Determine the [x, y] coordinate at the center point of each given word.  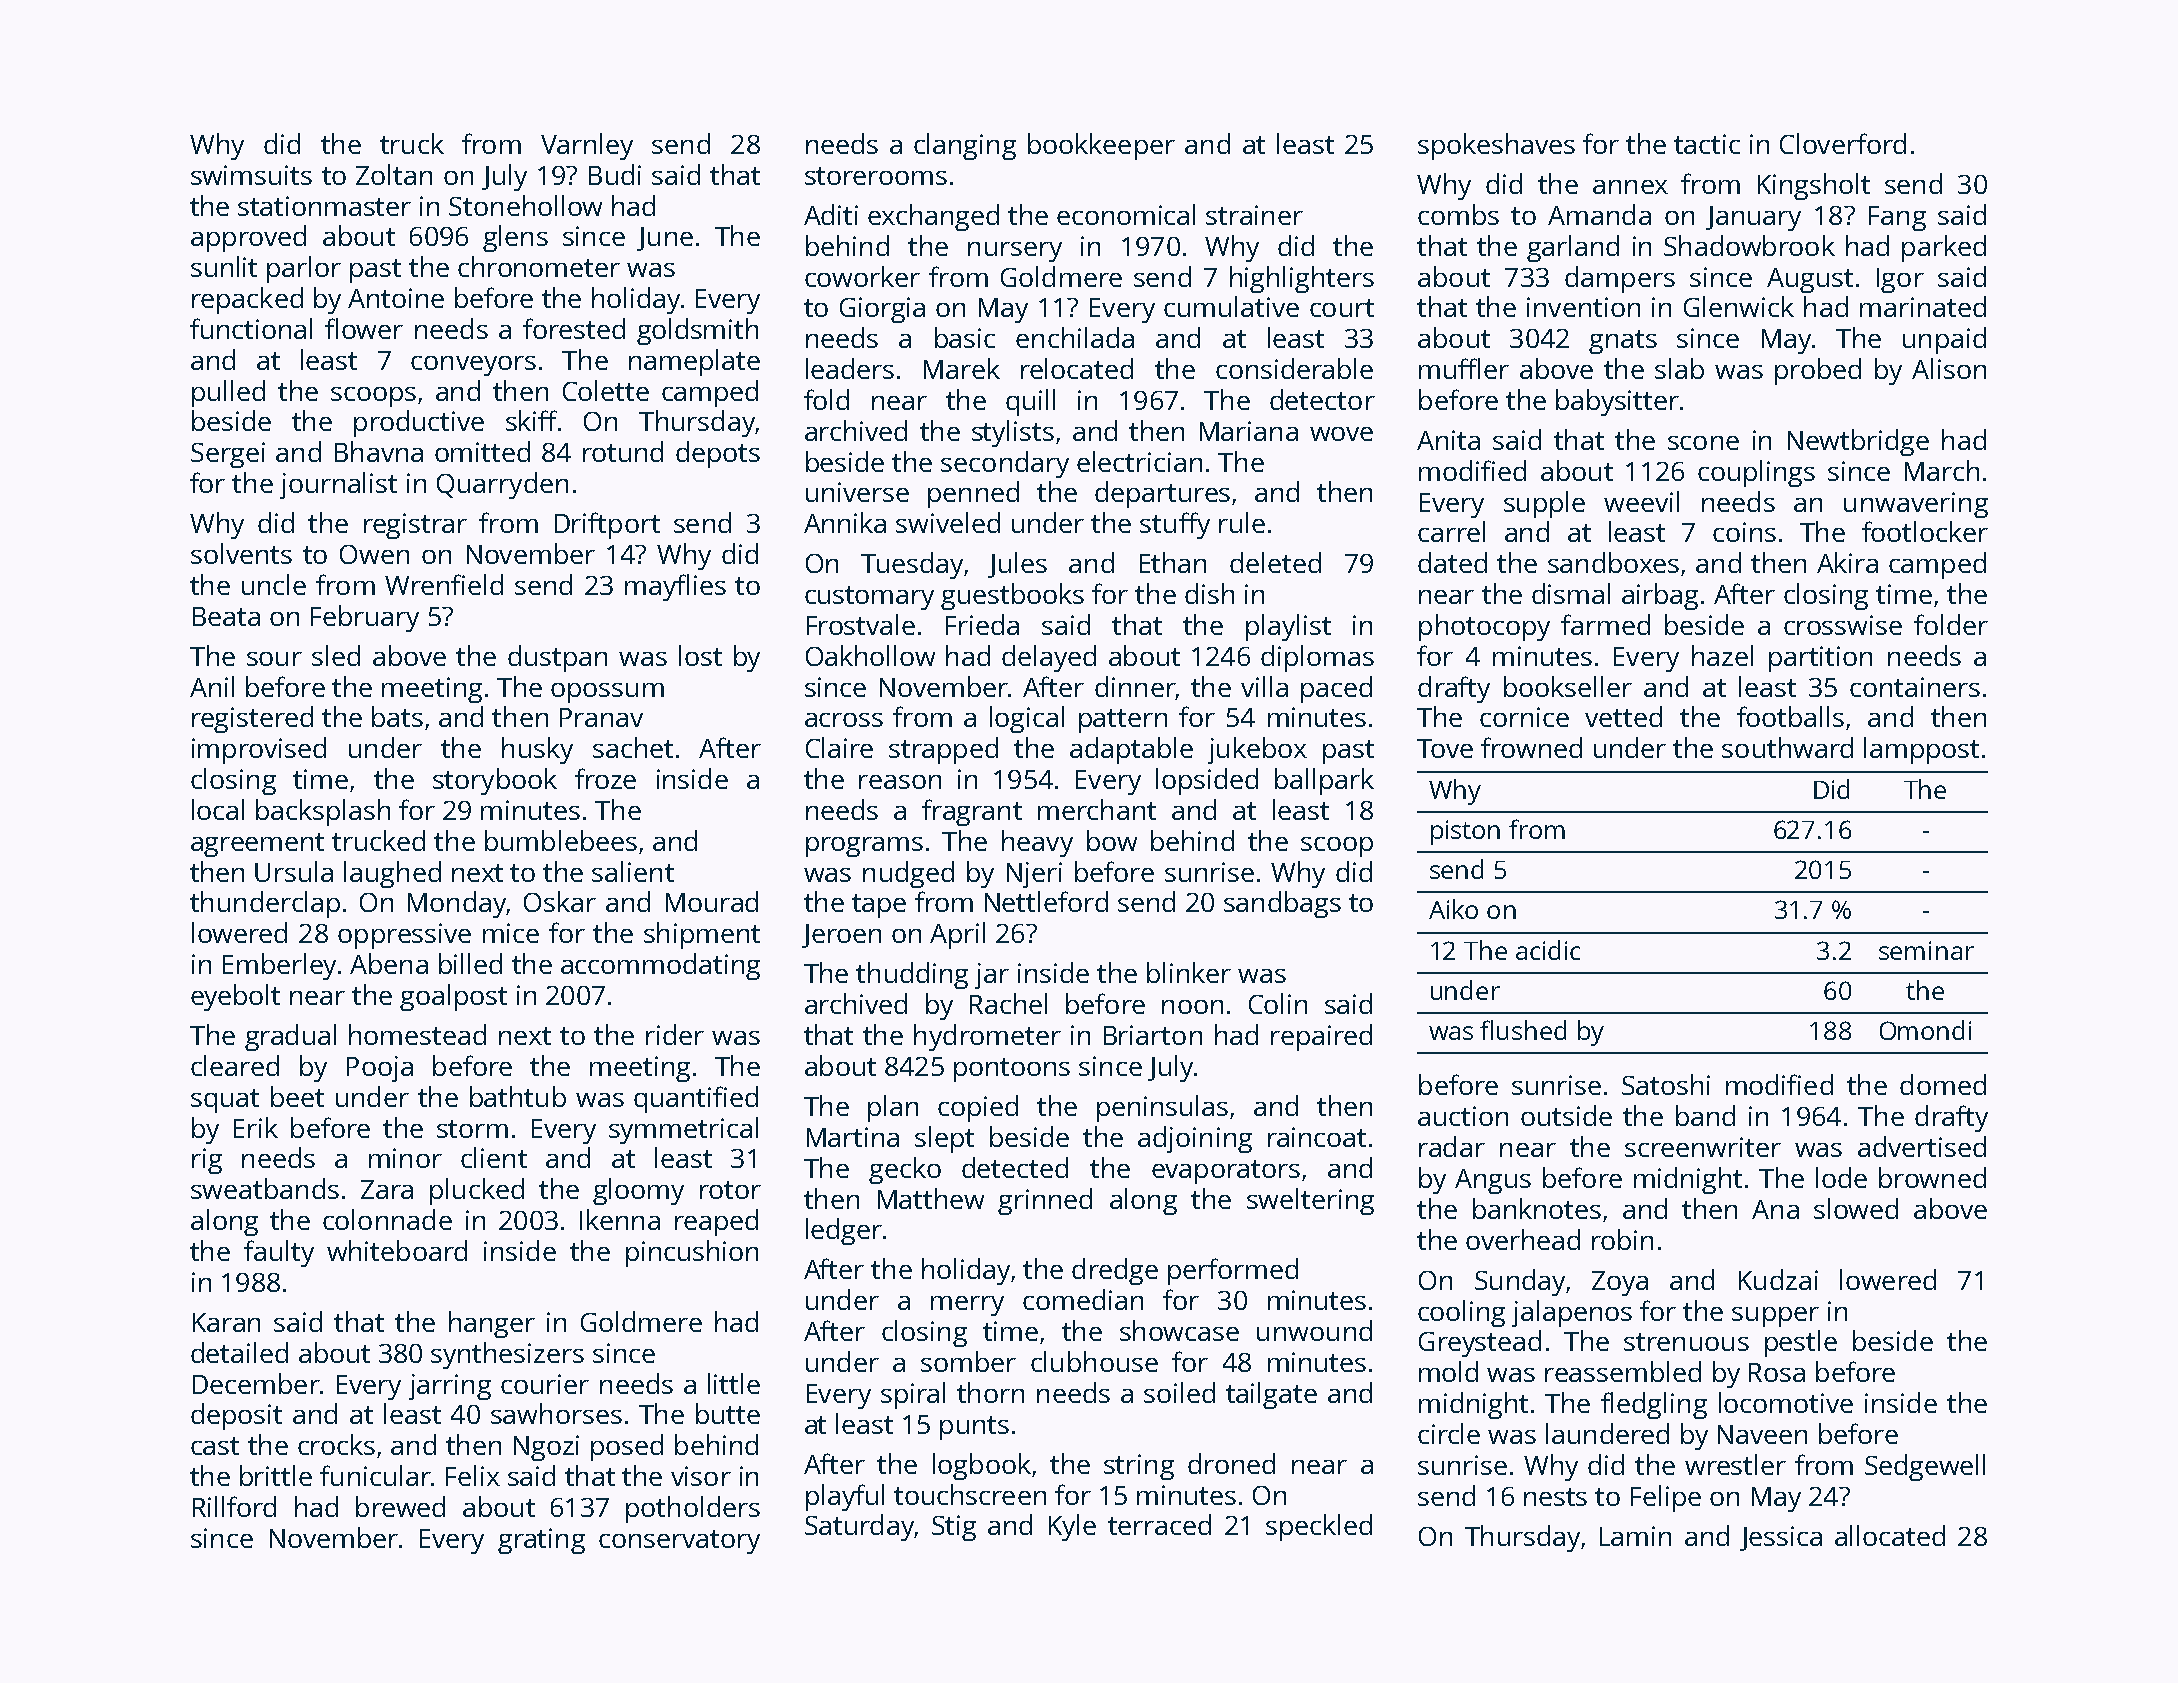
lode [1841, 1177]
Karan [226, 1322]
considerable [1294, 368]
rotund [623, 451]
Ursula [294, 871]
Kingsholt [1814, 186]
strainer [1254, 215]
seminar [1926, 950]
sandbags [1282, 904]
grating [541, 1541]
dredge [1115, 1271]
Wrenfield [444, 584]
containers [1915, 687]
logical [1027, 719]
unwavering [1916, 505]
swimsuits [251, 175]
